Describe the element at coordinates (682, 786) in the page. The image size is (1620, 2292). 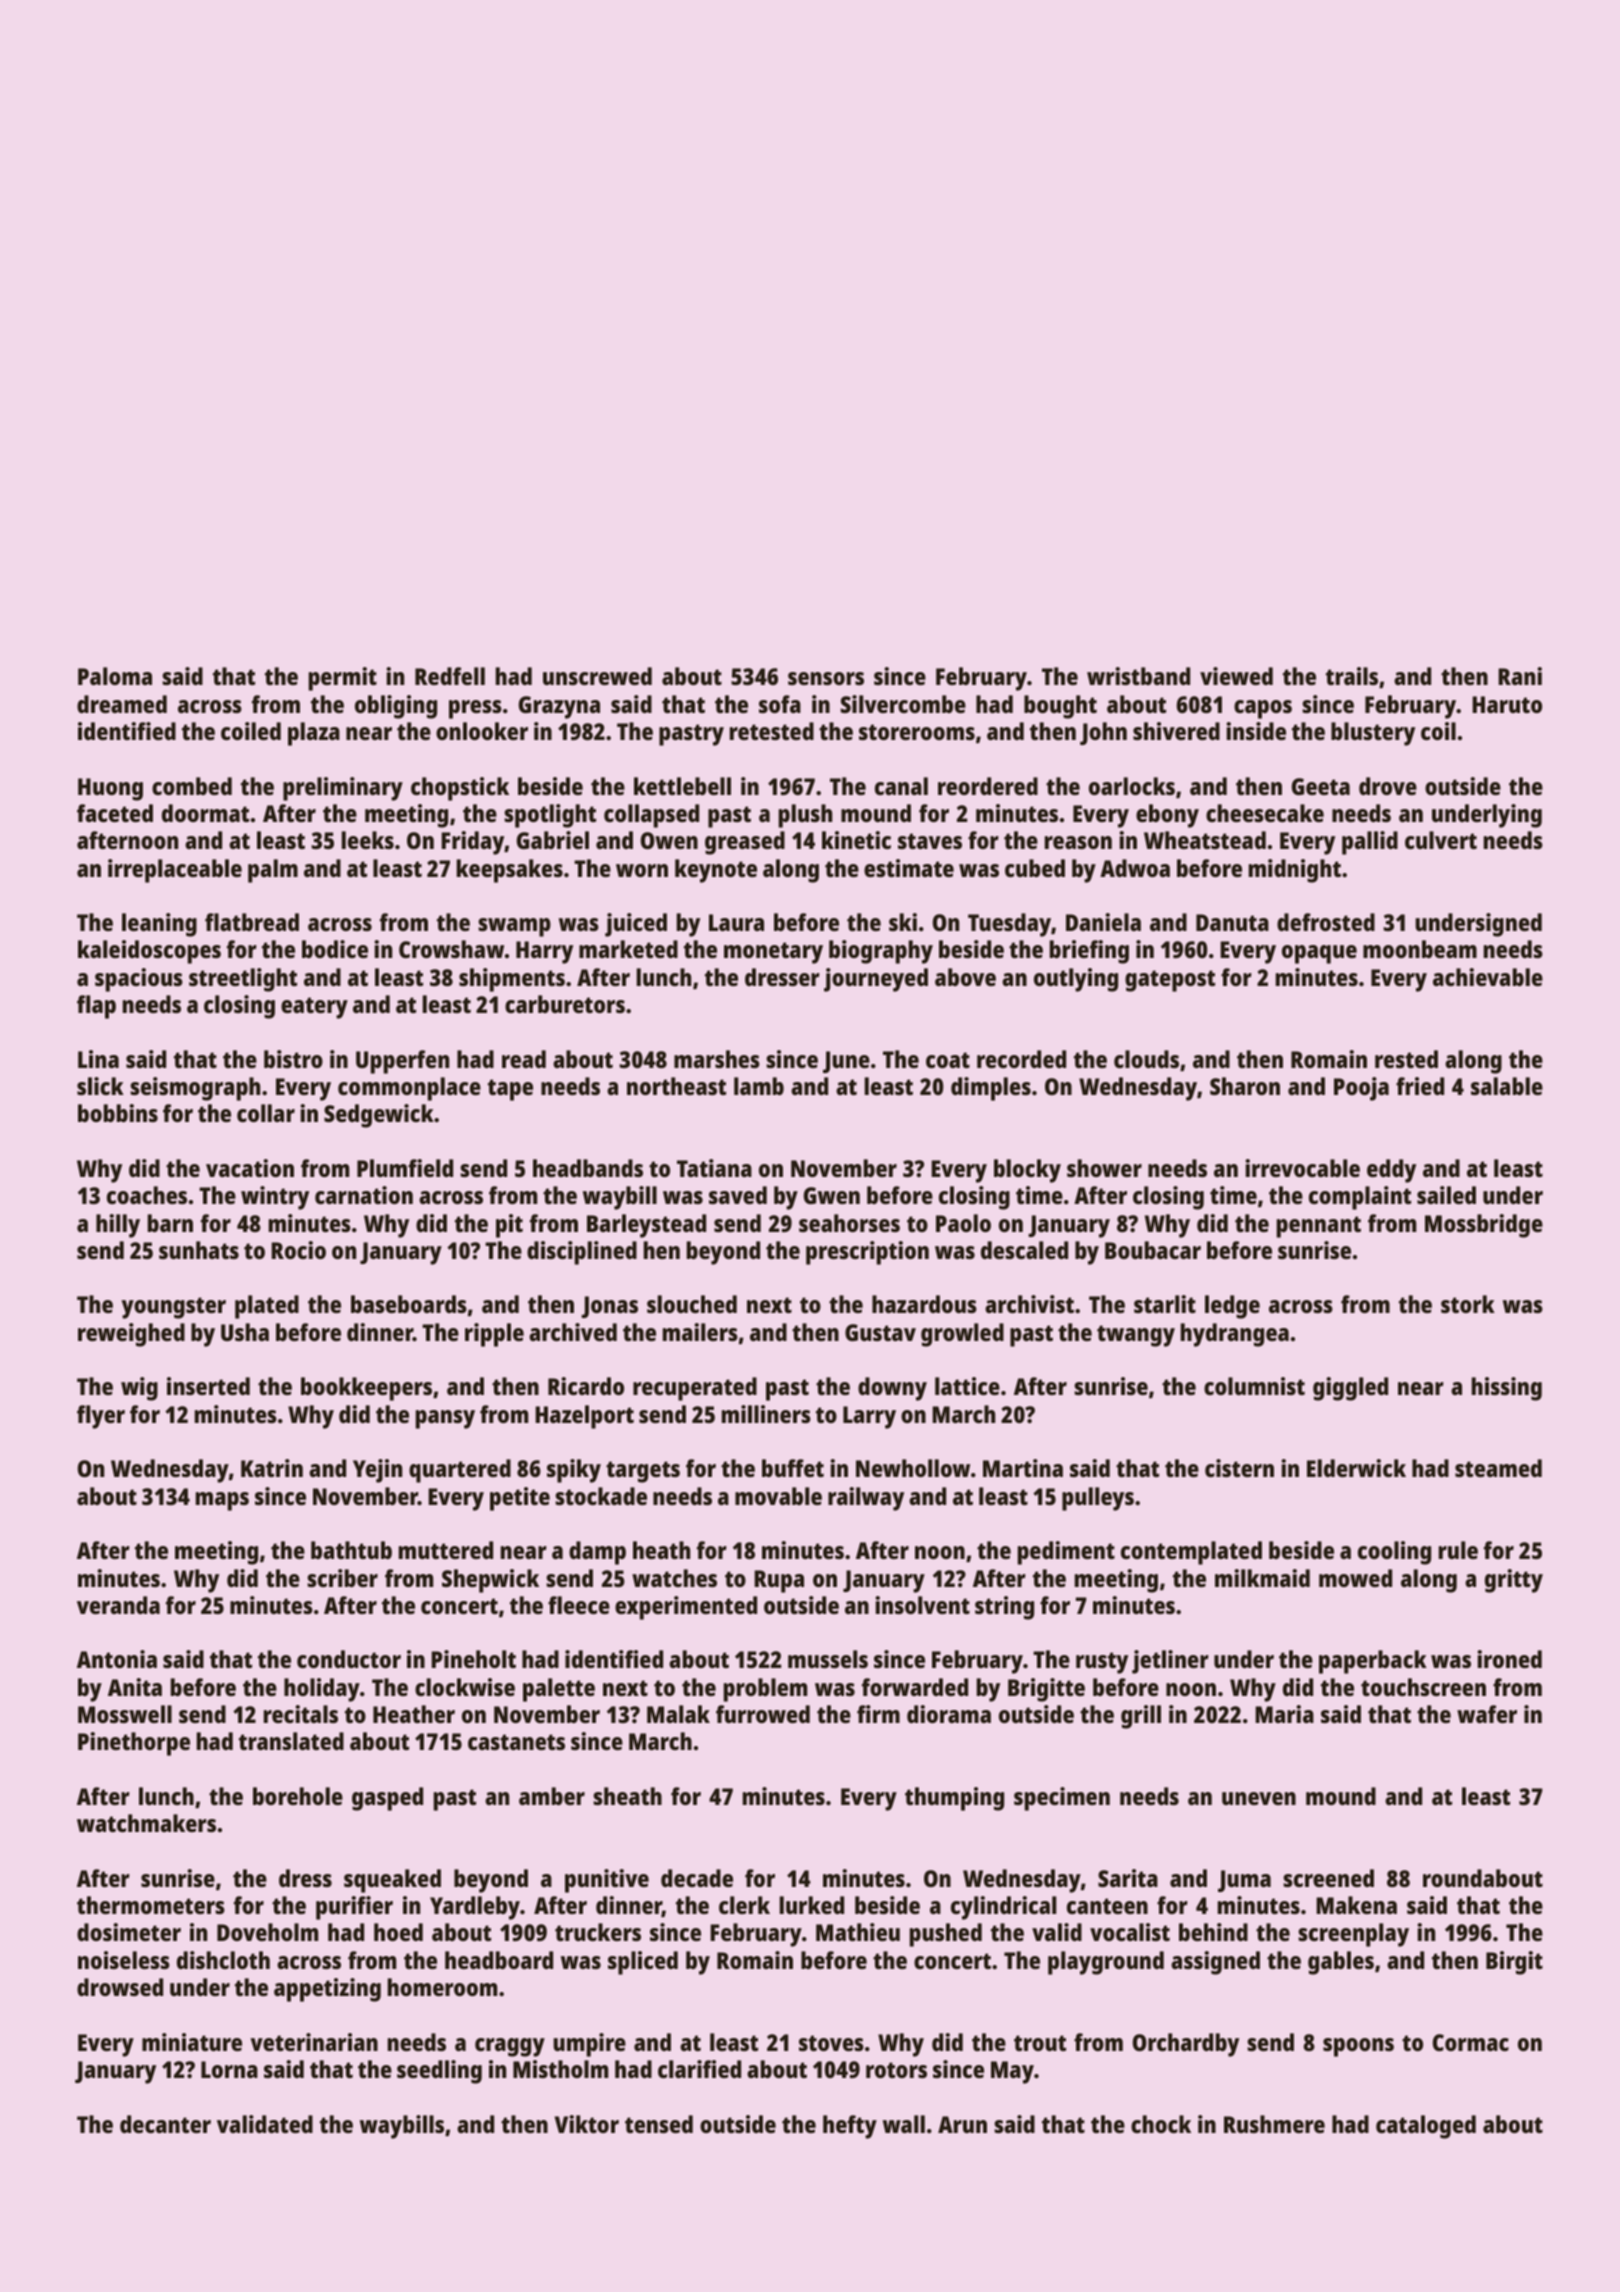
I see `kettlebell` at that location.
